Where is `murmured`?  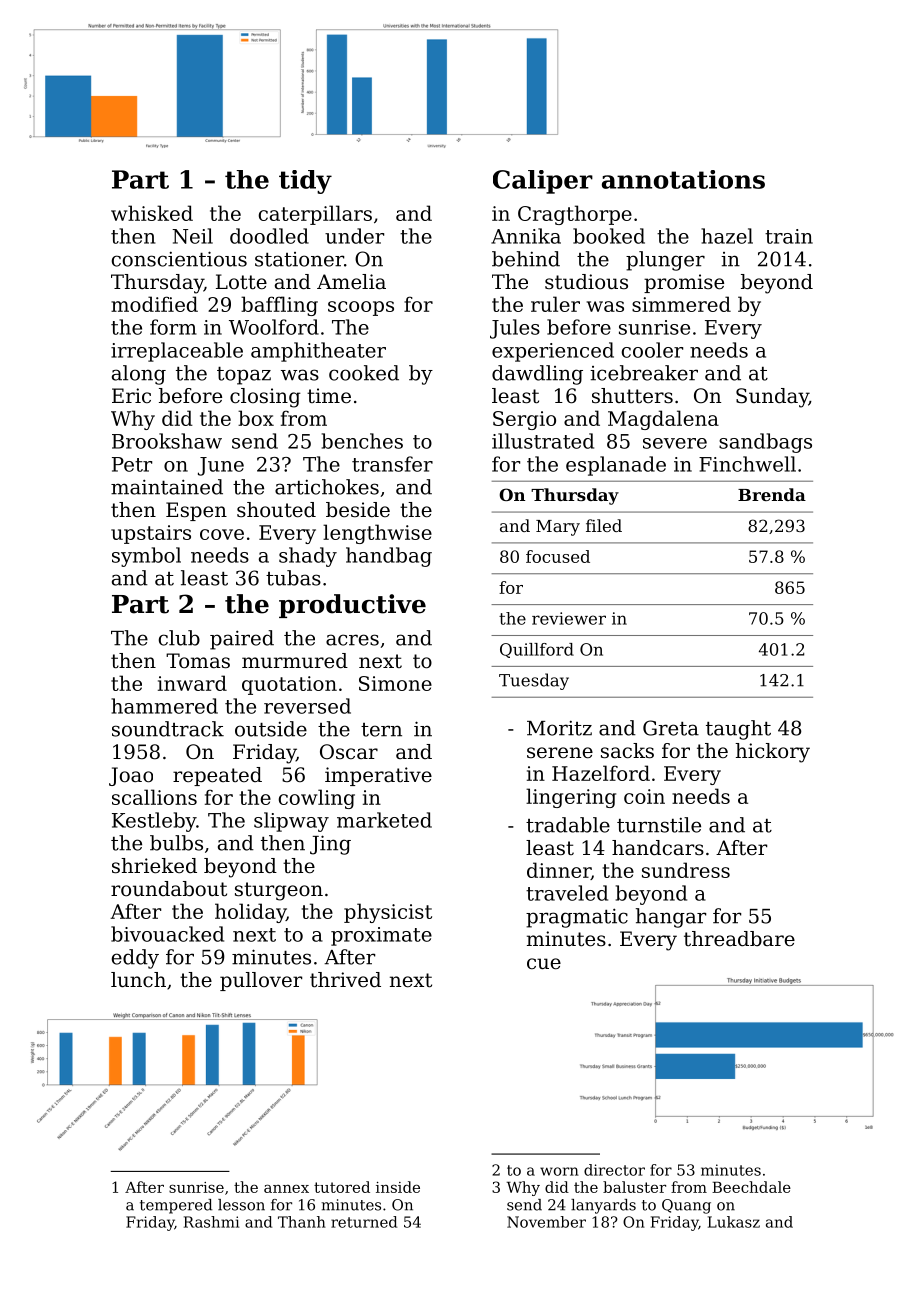
murmured is located at coordinates (295, 661).
